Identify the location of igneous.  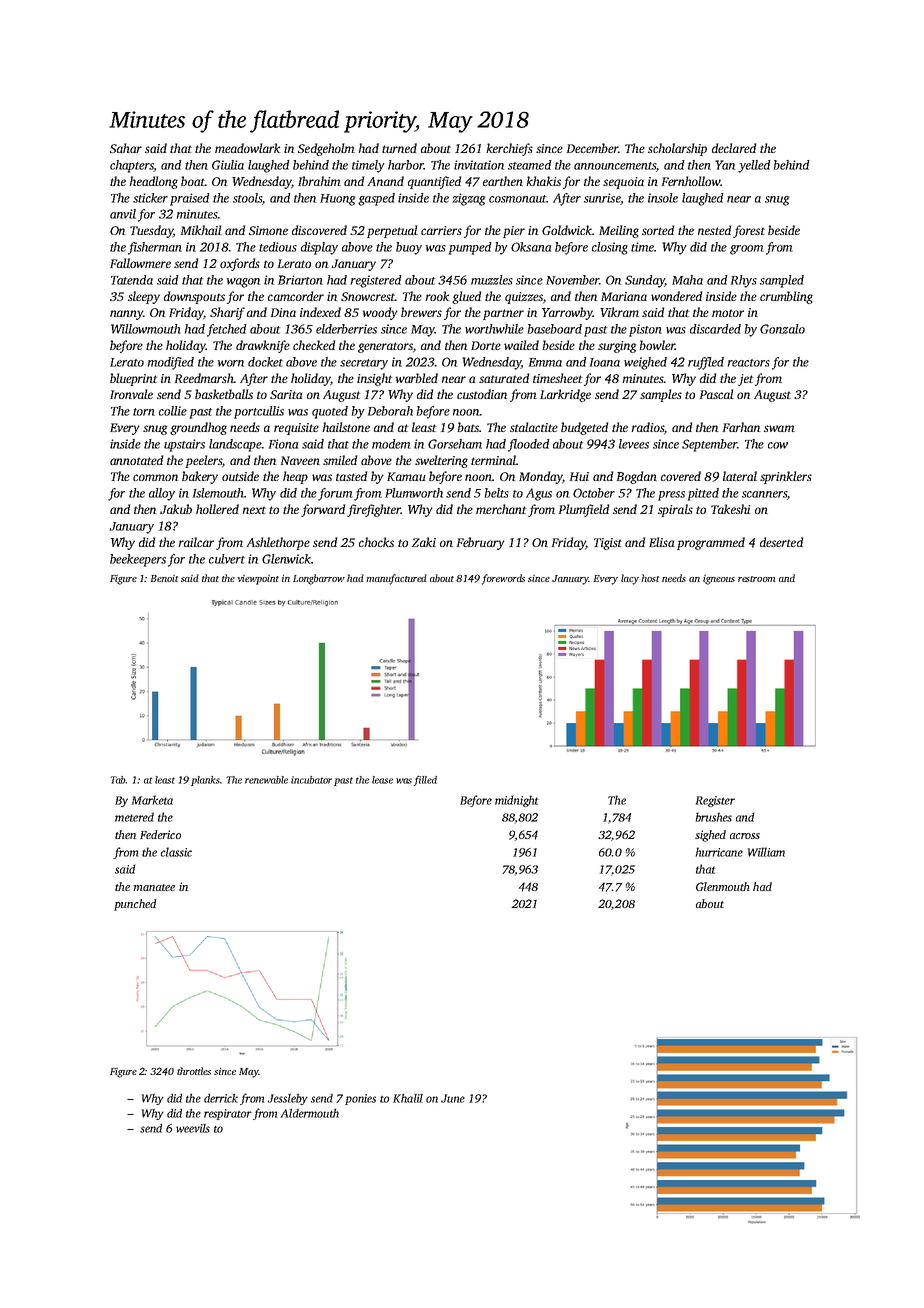
(719, 580).
